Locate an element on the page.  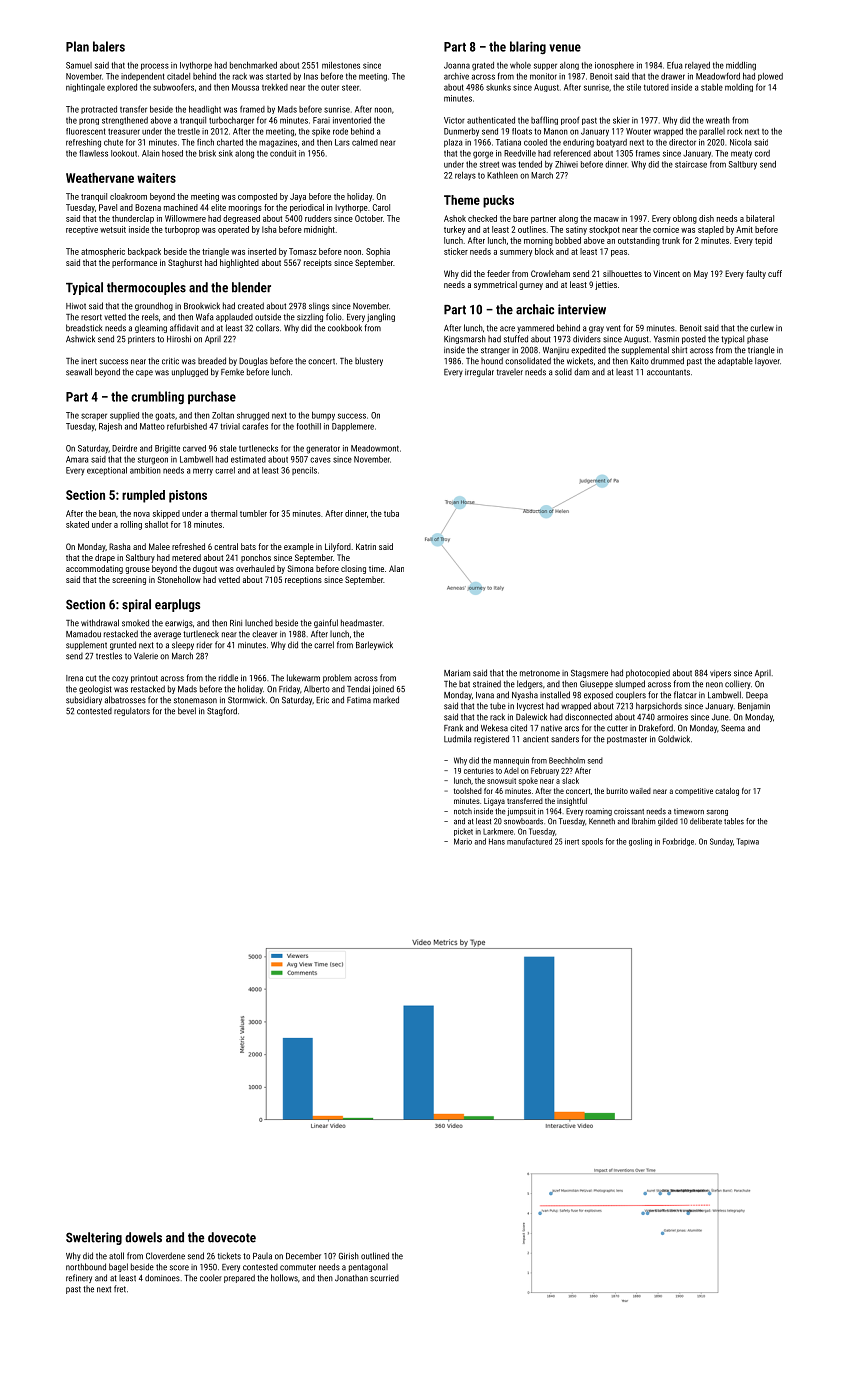
staircase is located at coordinates (691, 164).
